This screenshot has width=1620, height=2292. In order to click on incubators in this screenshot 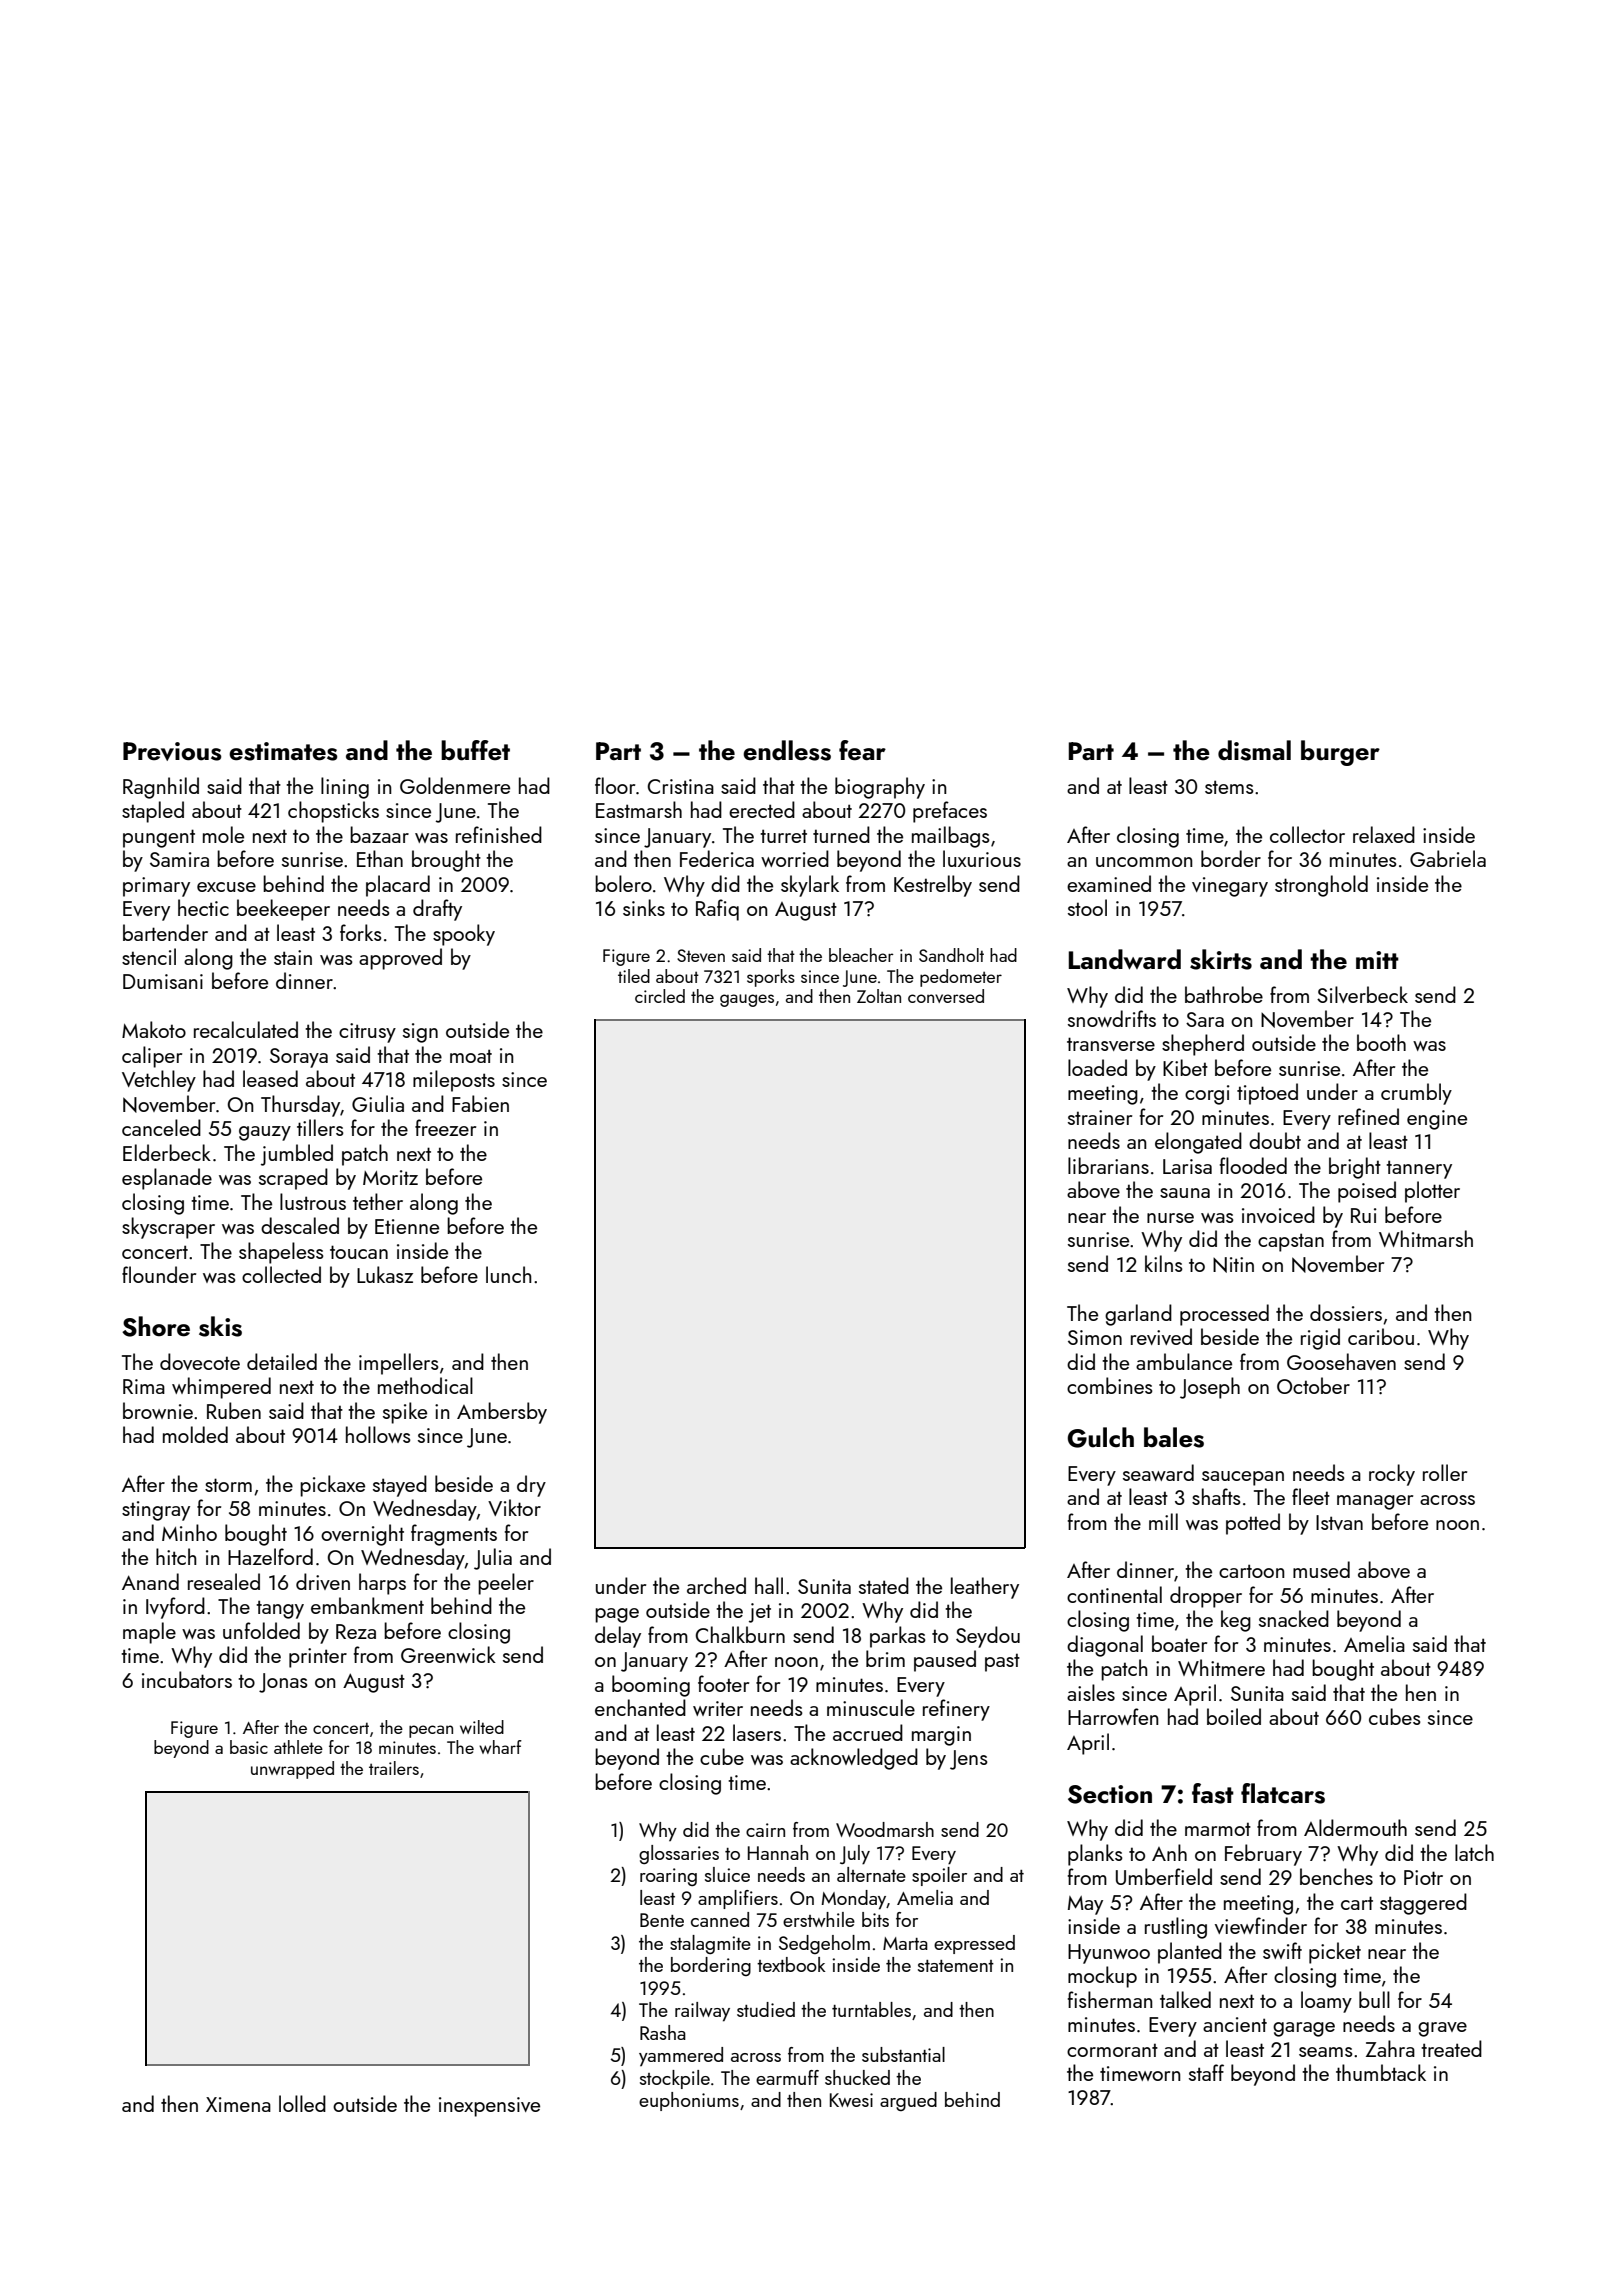, I will do `click(187, 1679)`.
